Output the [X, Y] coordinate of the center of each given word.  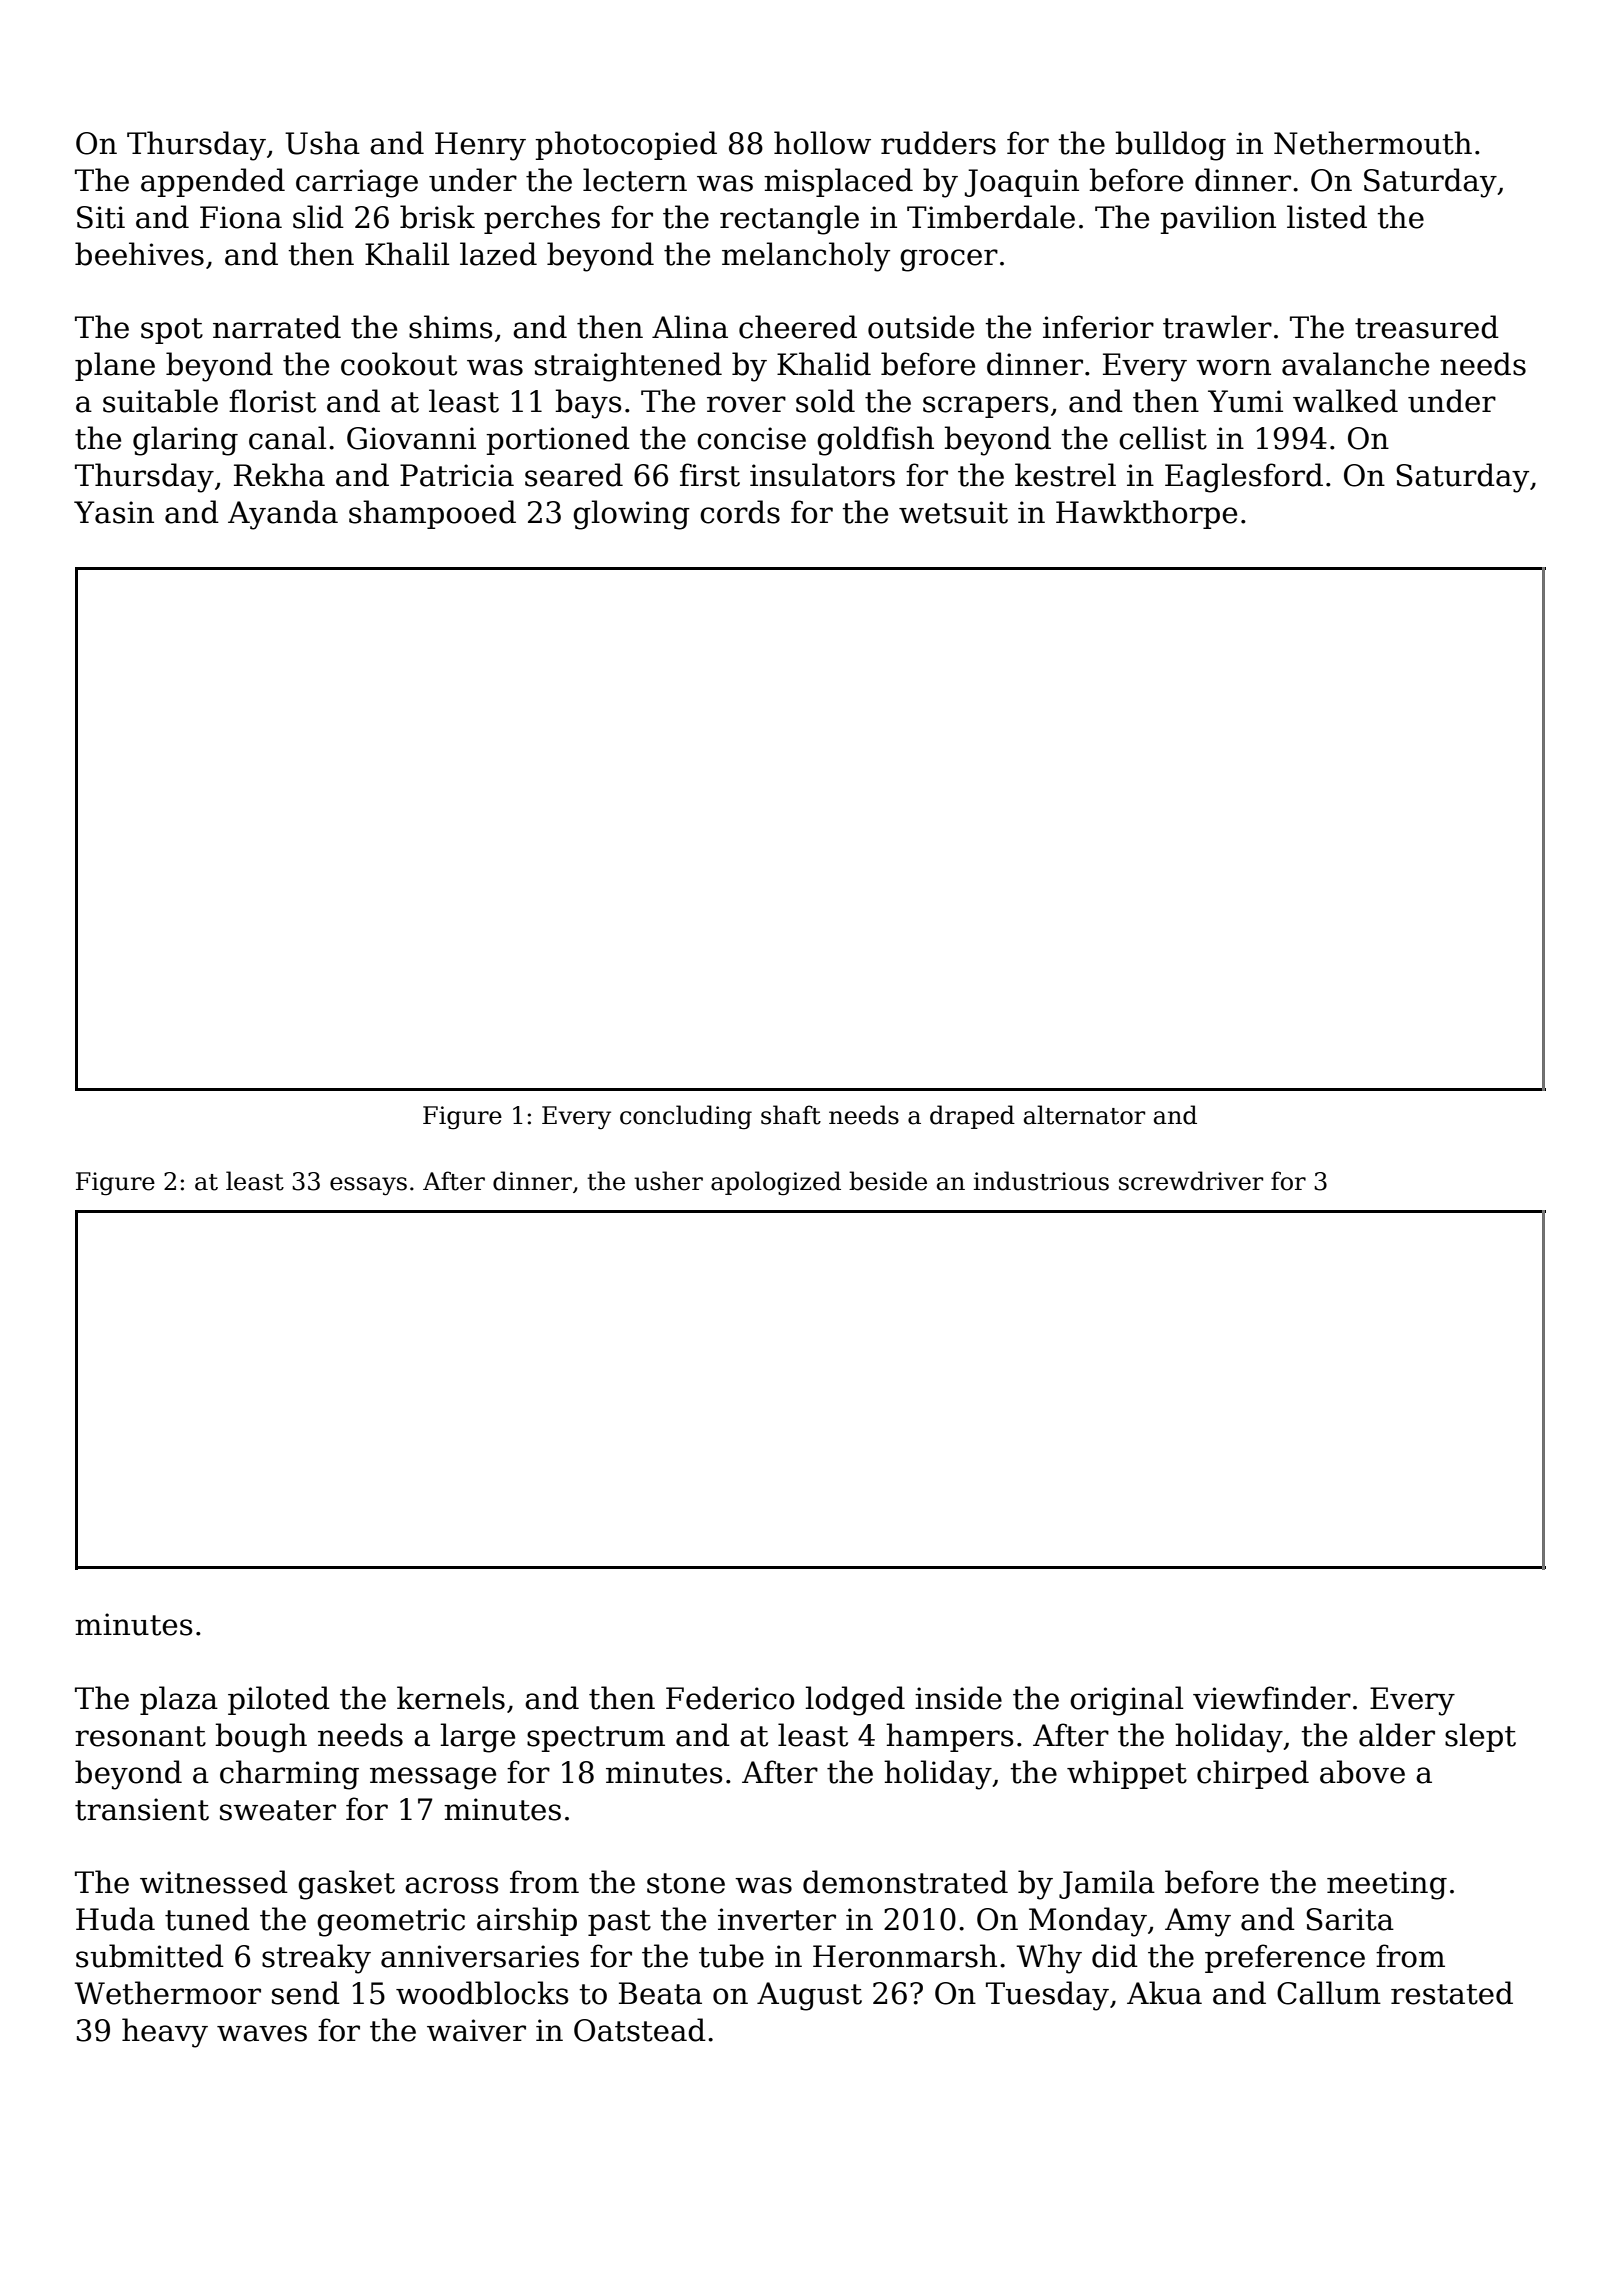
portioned [558, 440]
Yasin [114, 512]
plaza [179, 1700]
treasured [1427, 327]
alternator [1084, 1115]
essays [368, 1186]
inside [958, 1698]
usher [668, 1181]
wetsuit [953, 512]
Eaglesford [1244, 478]
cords [740, 512]
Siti [101, 217]
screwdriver [1191, 1181]
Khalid [824, 364]
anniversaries [480, 1956]
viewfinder [1272, 1698]
